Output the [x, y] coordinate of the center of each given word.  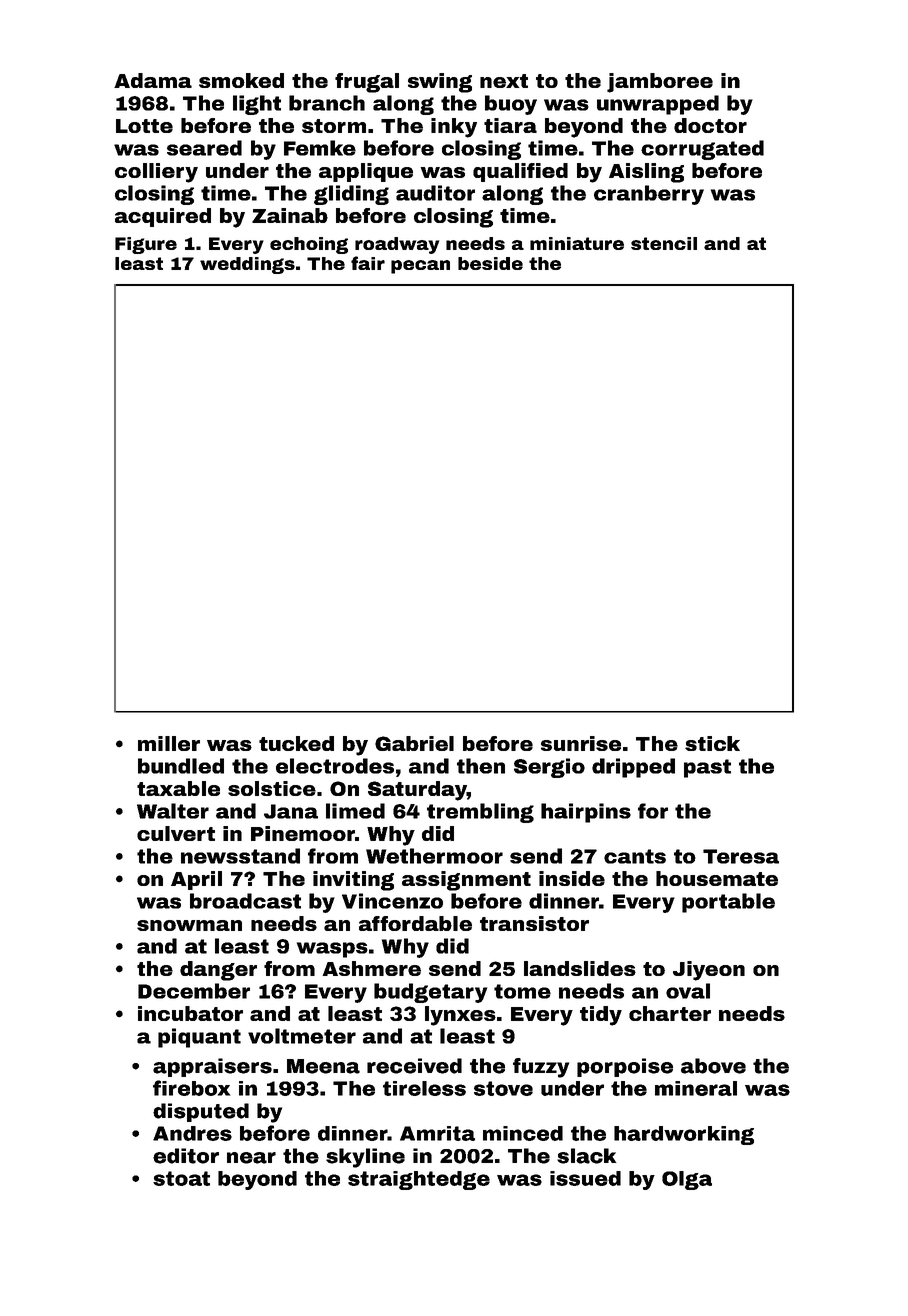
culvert [176, 833]
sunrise [581, 743]
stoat [181, 1178]
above [713, 1066]
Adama [153, 80]
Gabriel [414, 743]
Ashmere [371, 968]
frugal [367, 83]
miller [169, 743]
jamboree [660, 83]
